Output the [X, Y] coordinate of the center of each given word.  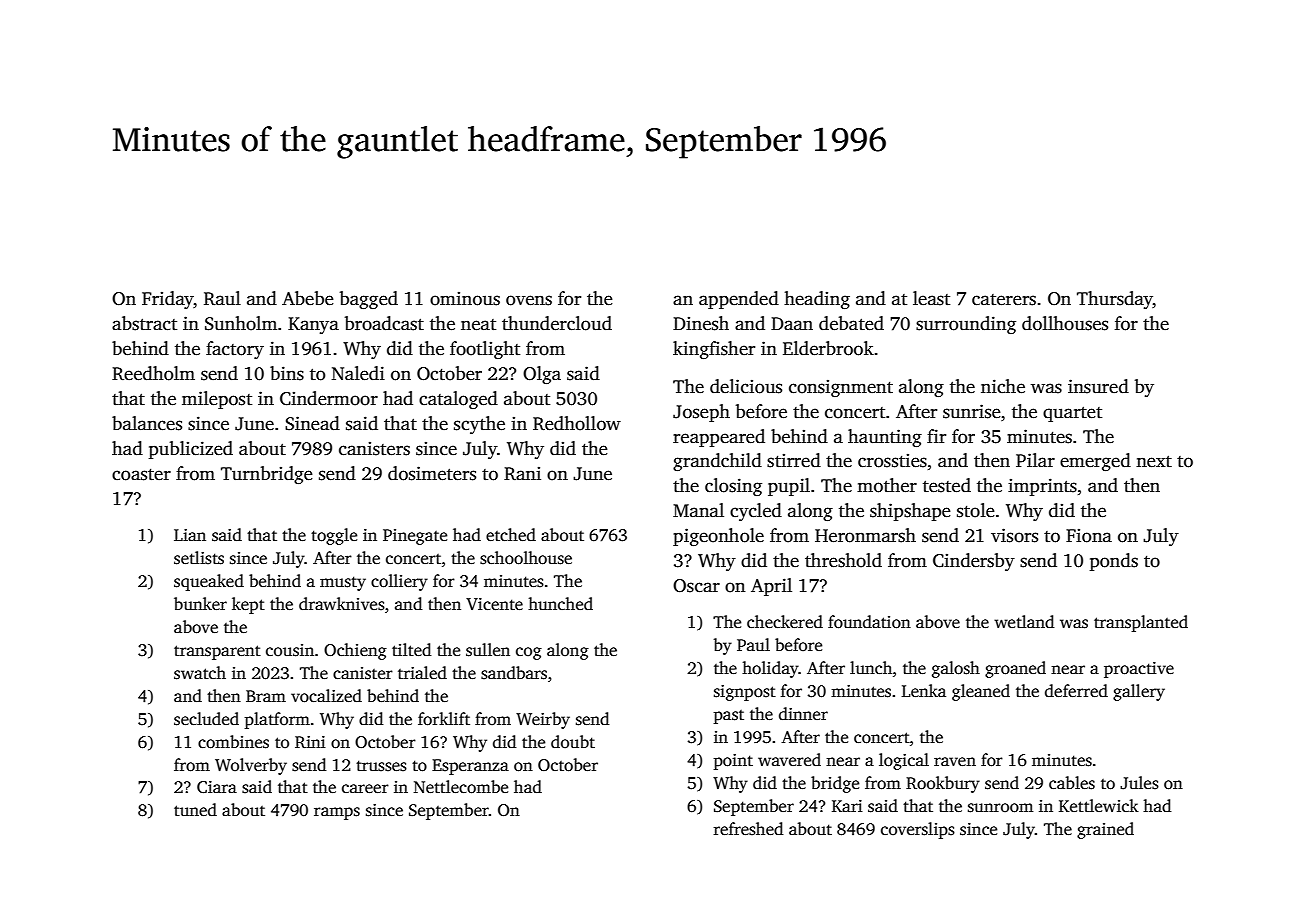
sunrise [972, 411]
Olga [542, 375]
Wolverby [251, 766]
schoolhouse [526, 558]
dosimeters [432, 473]
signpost [745, 693]
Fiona [1089, 535]
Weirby [543, 720]
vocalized [326, 696]
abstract [144, 323]
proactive [1139, 670]
